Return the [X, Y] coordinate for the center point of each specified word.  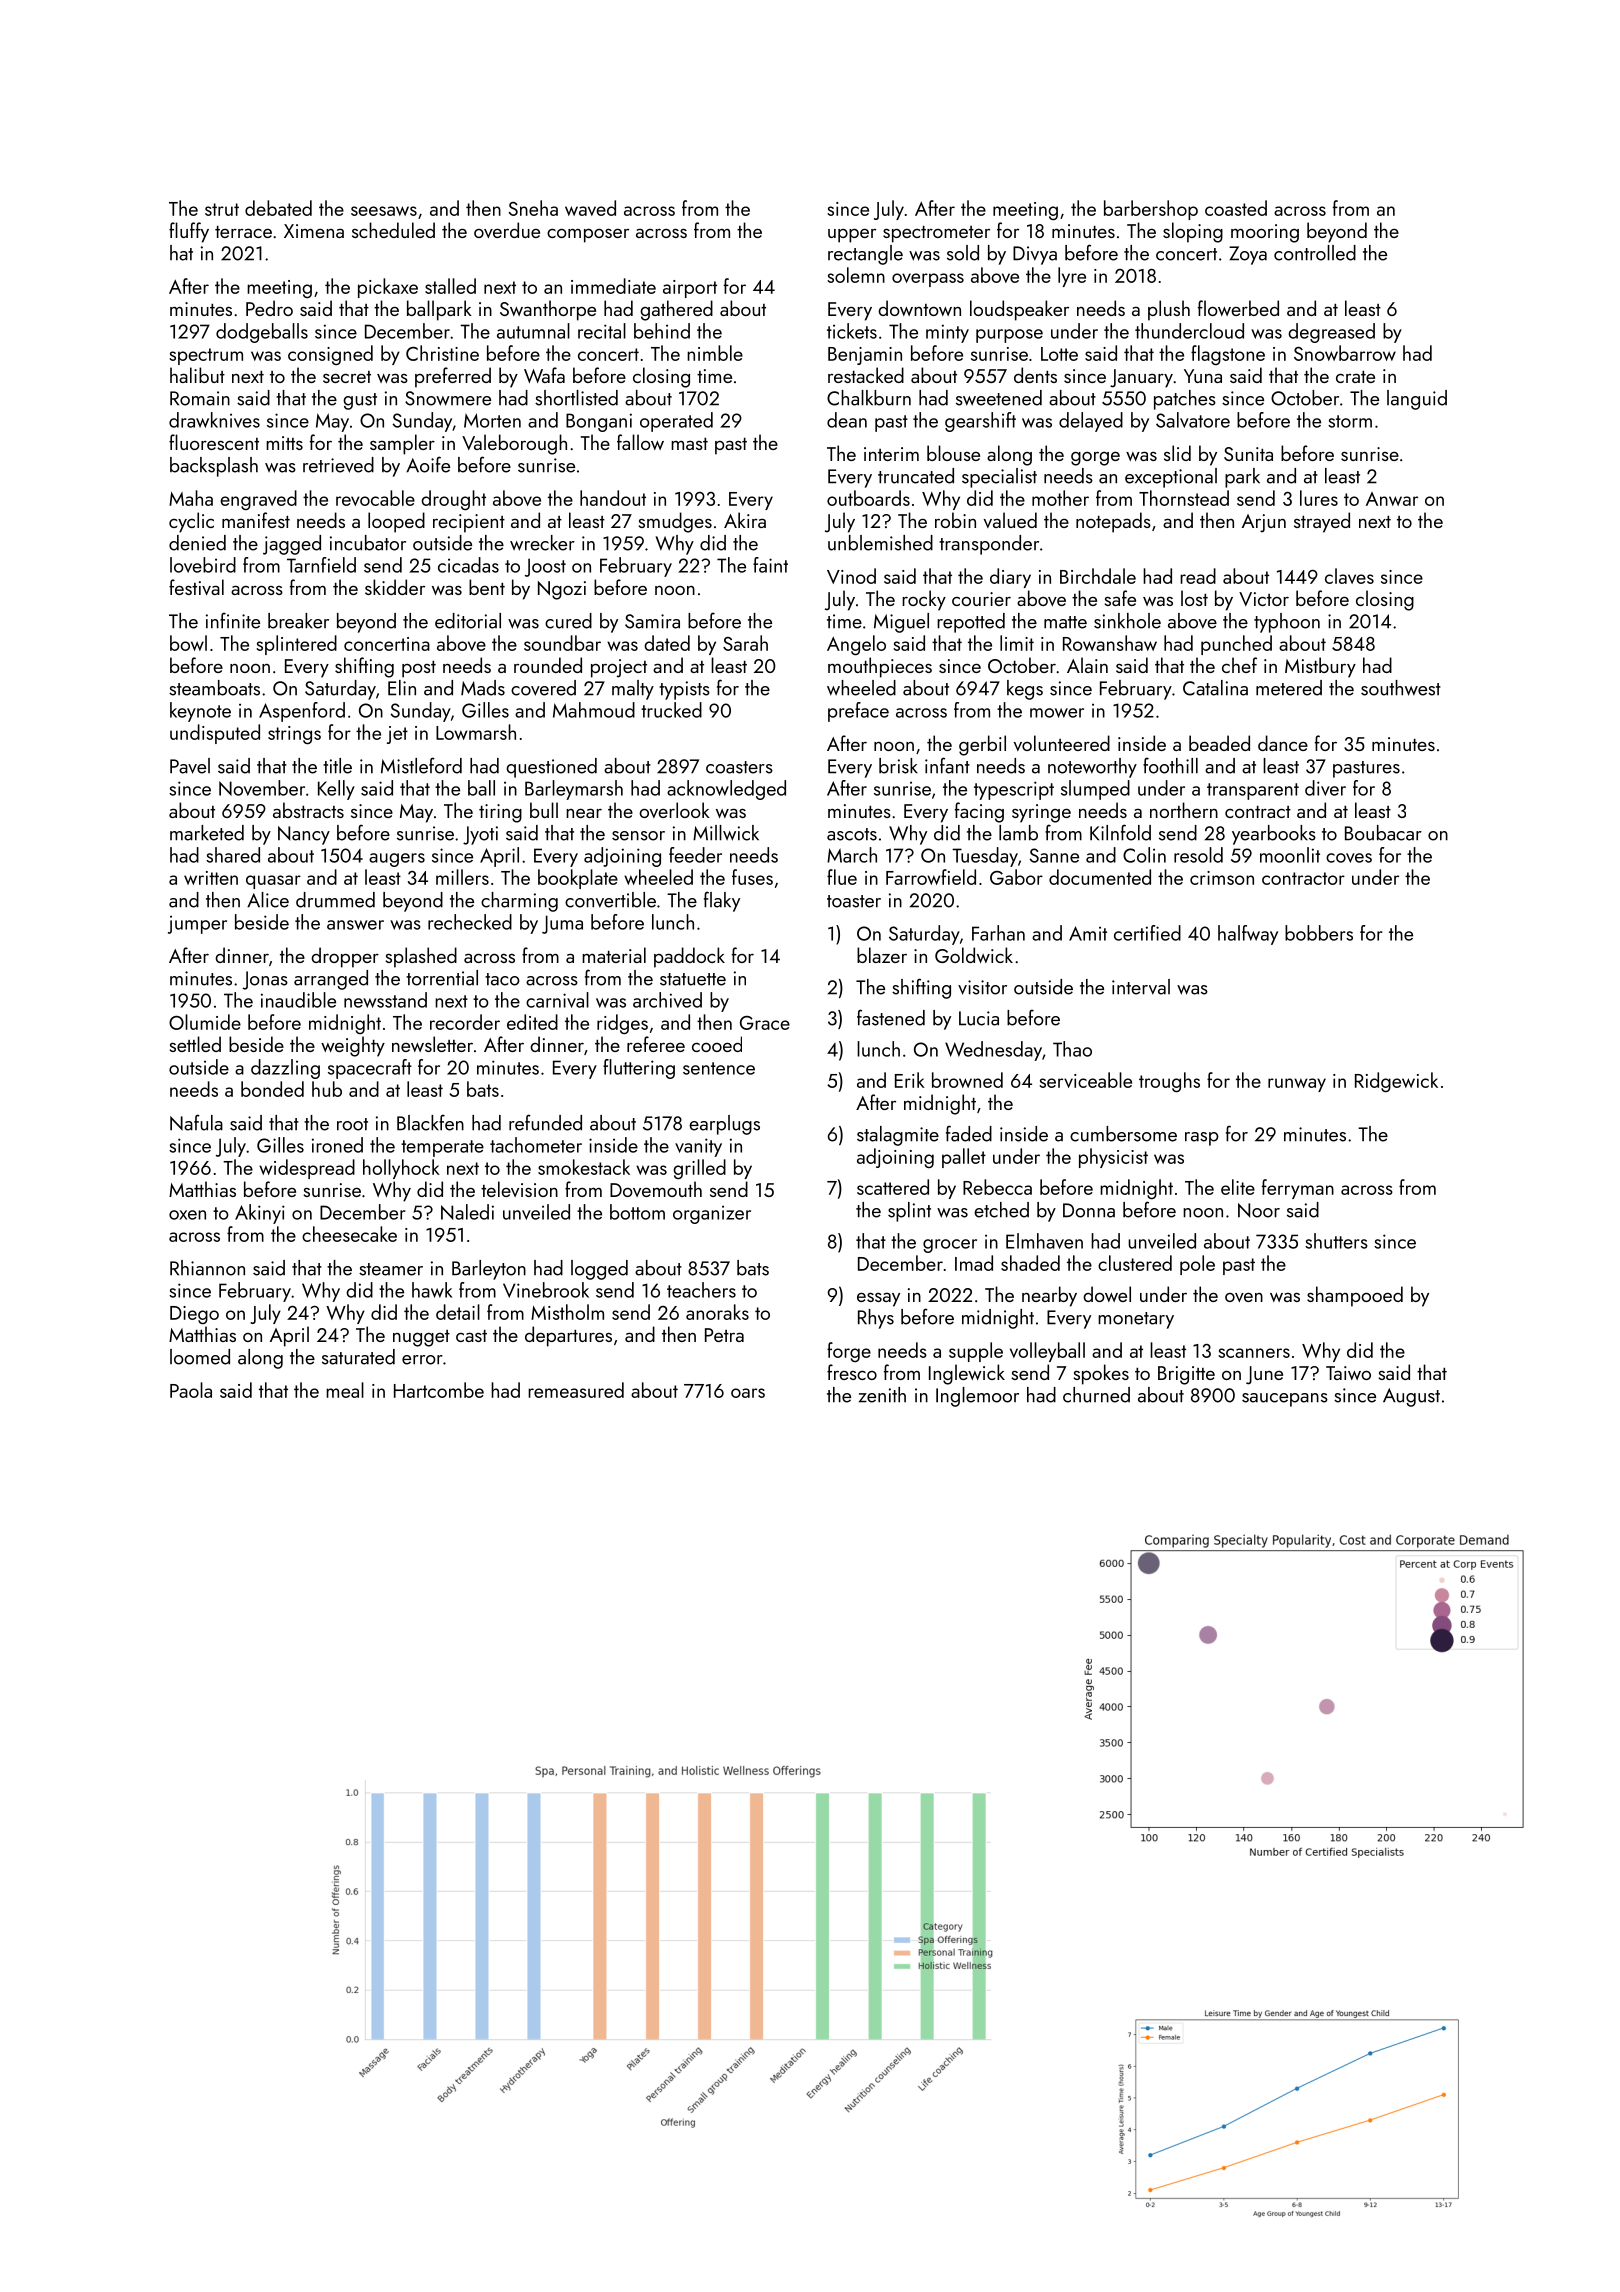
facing [979, 812]
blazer [882, 955]
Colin [1144, 855]
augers [397, 860]
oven [1244, 1297]
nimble [715, 353]
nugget [421, 1338]
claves [1349, 576]
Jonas [265, 980]
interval [1141, 987]
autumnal [533, 331]
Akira [745, 520]
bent [487, 587]
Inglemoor [977, 1397]
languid [1417, 400]
